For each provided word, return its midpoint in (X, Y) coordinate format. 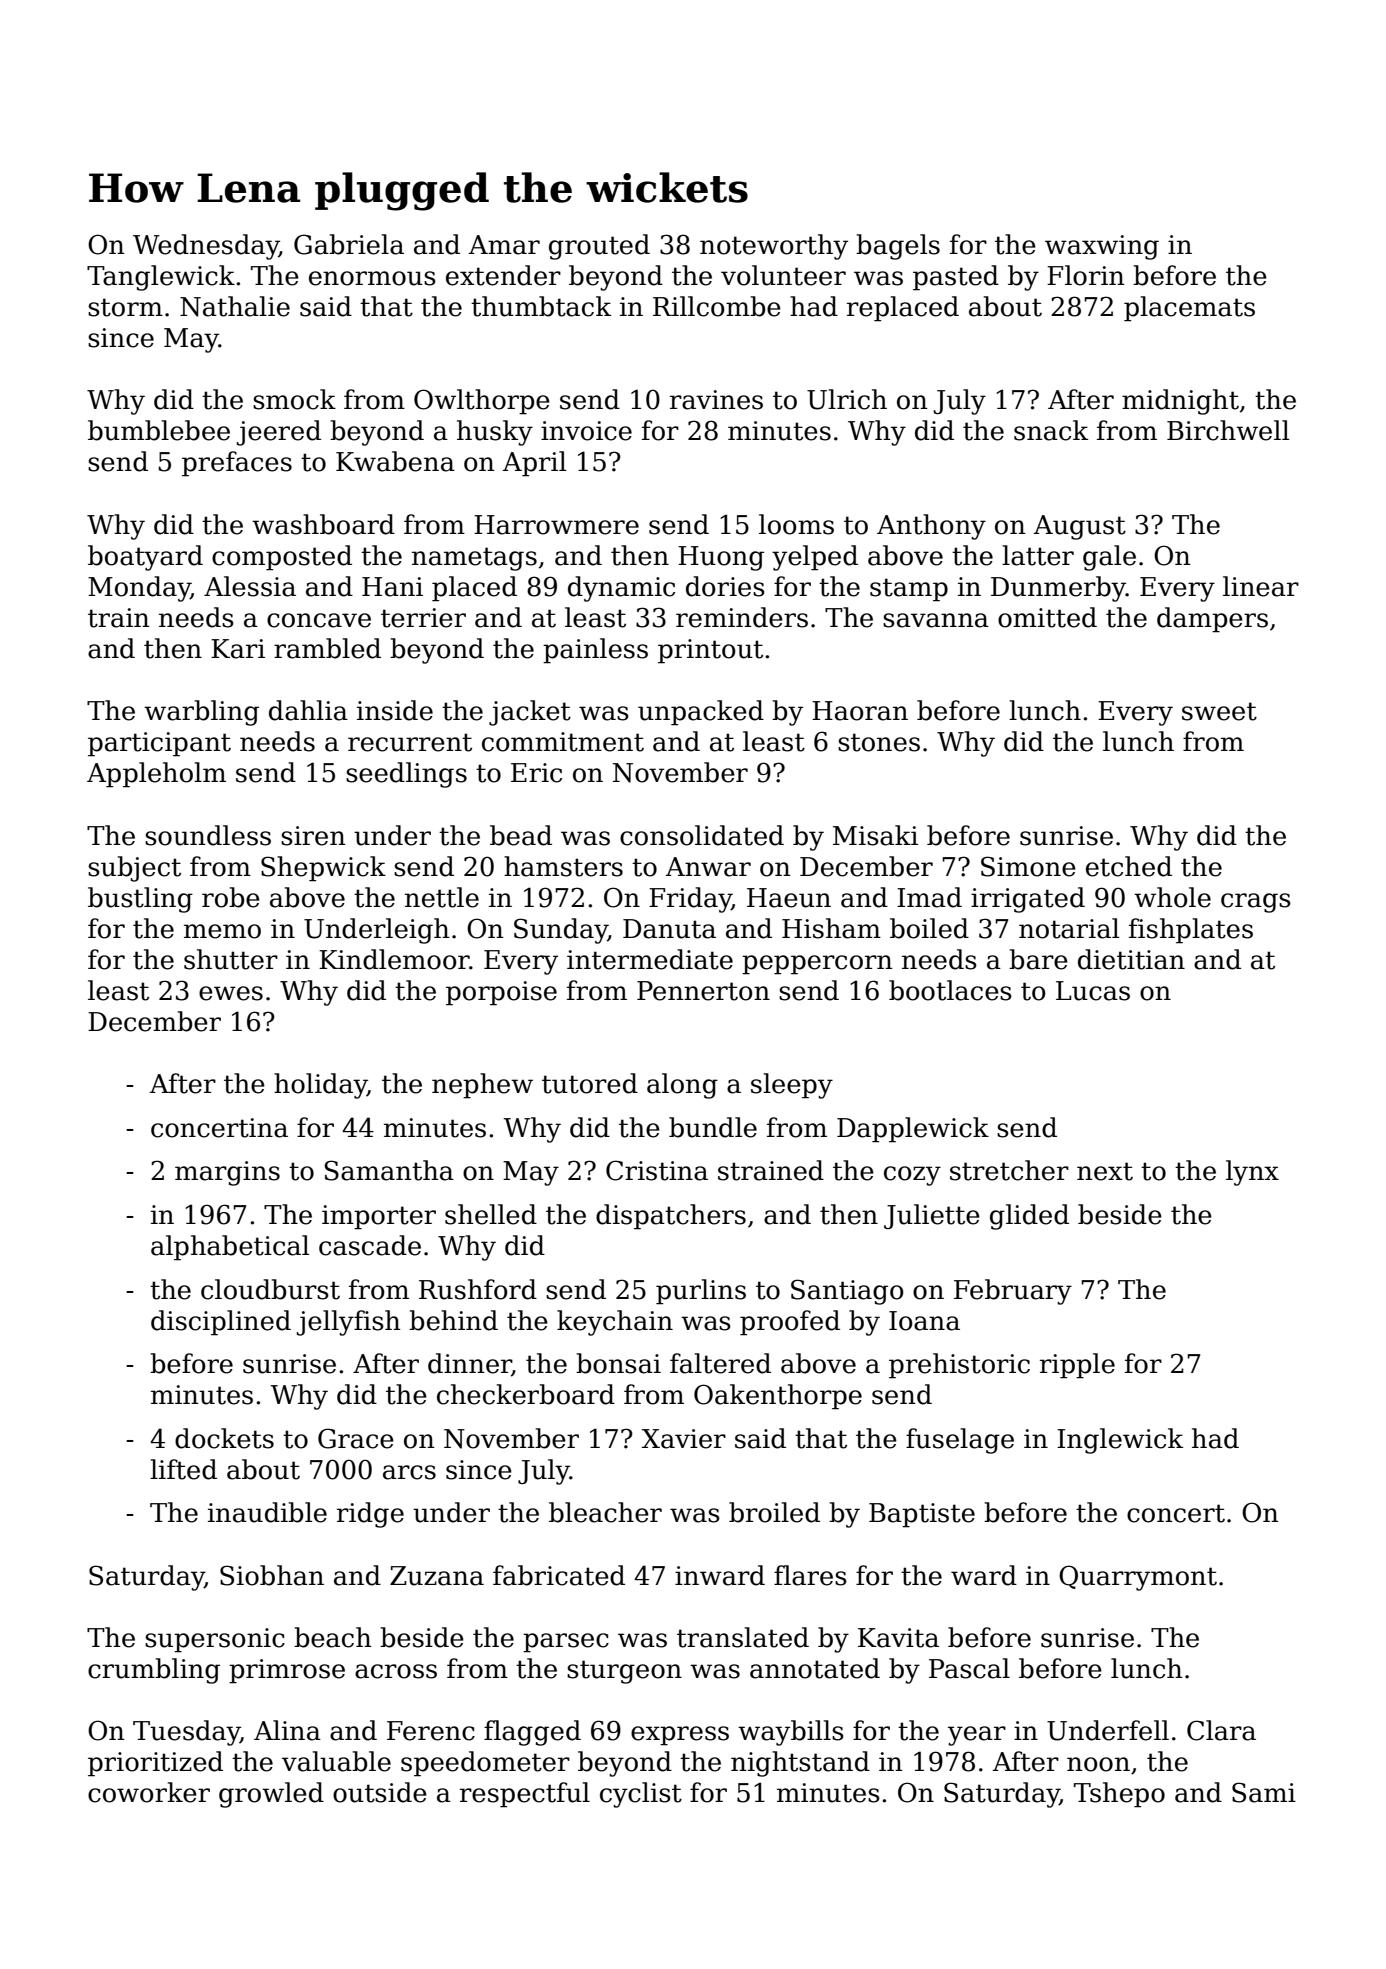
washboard (323, 524)
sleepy (792, 1086)
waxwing (1102, 247)
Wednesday (206, 247)
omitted (1047, 617)
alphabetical (230, 1248)
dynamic (621, 589)
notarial (1069, 928)
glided (1029, 1217)
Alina (287, 1730)
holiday (320, 1086)
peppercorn (817, 965)
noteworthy (774, 247)
